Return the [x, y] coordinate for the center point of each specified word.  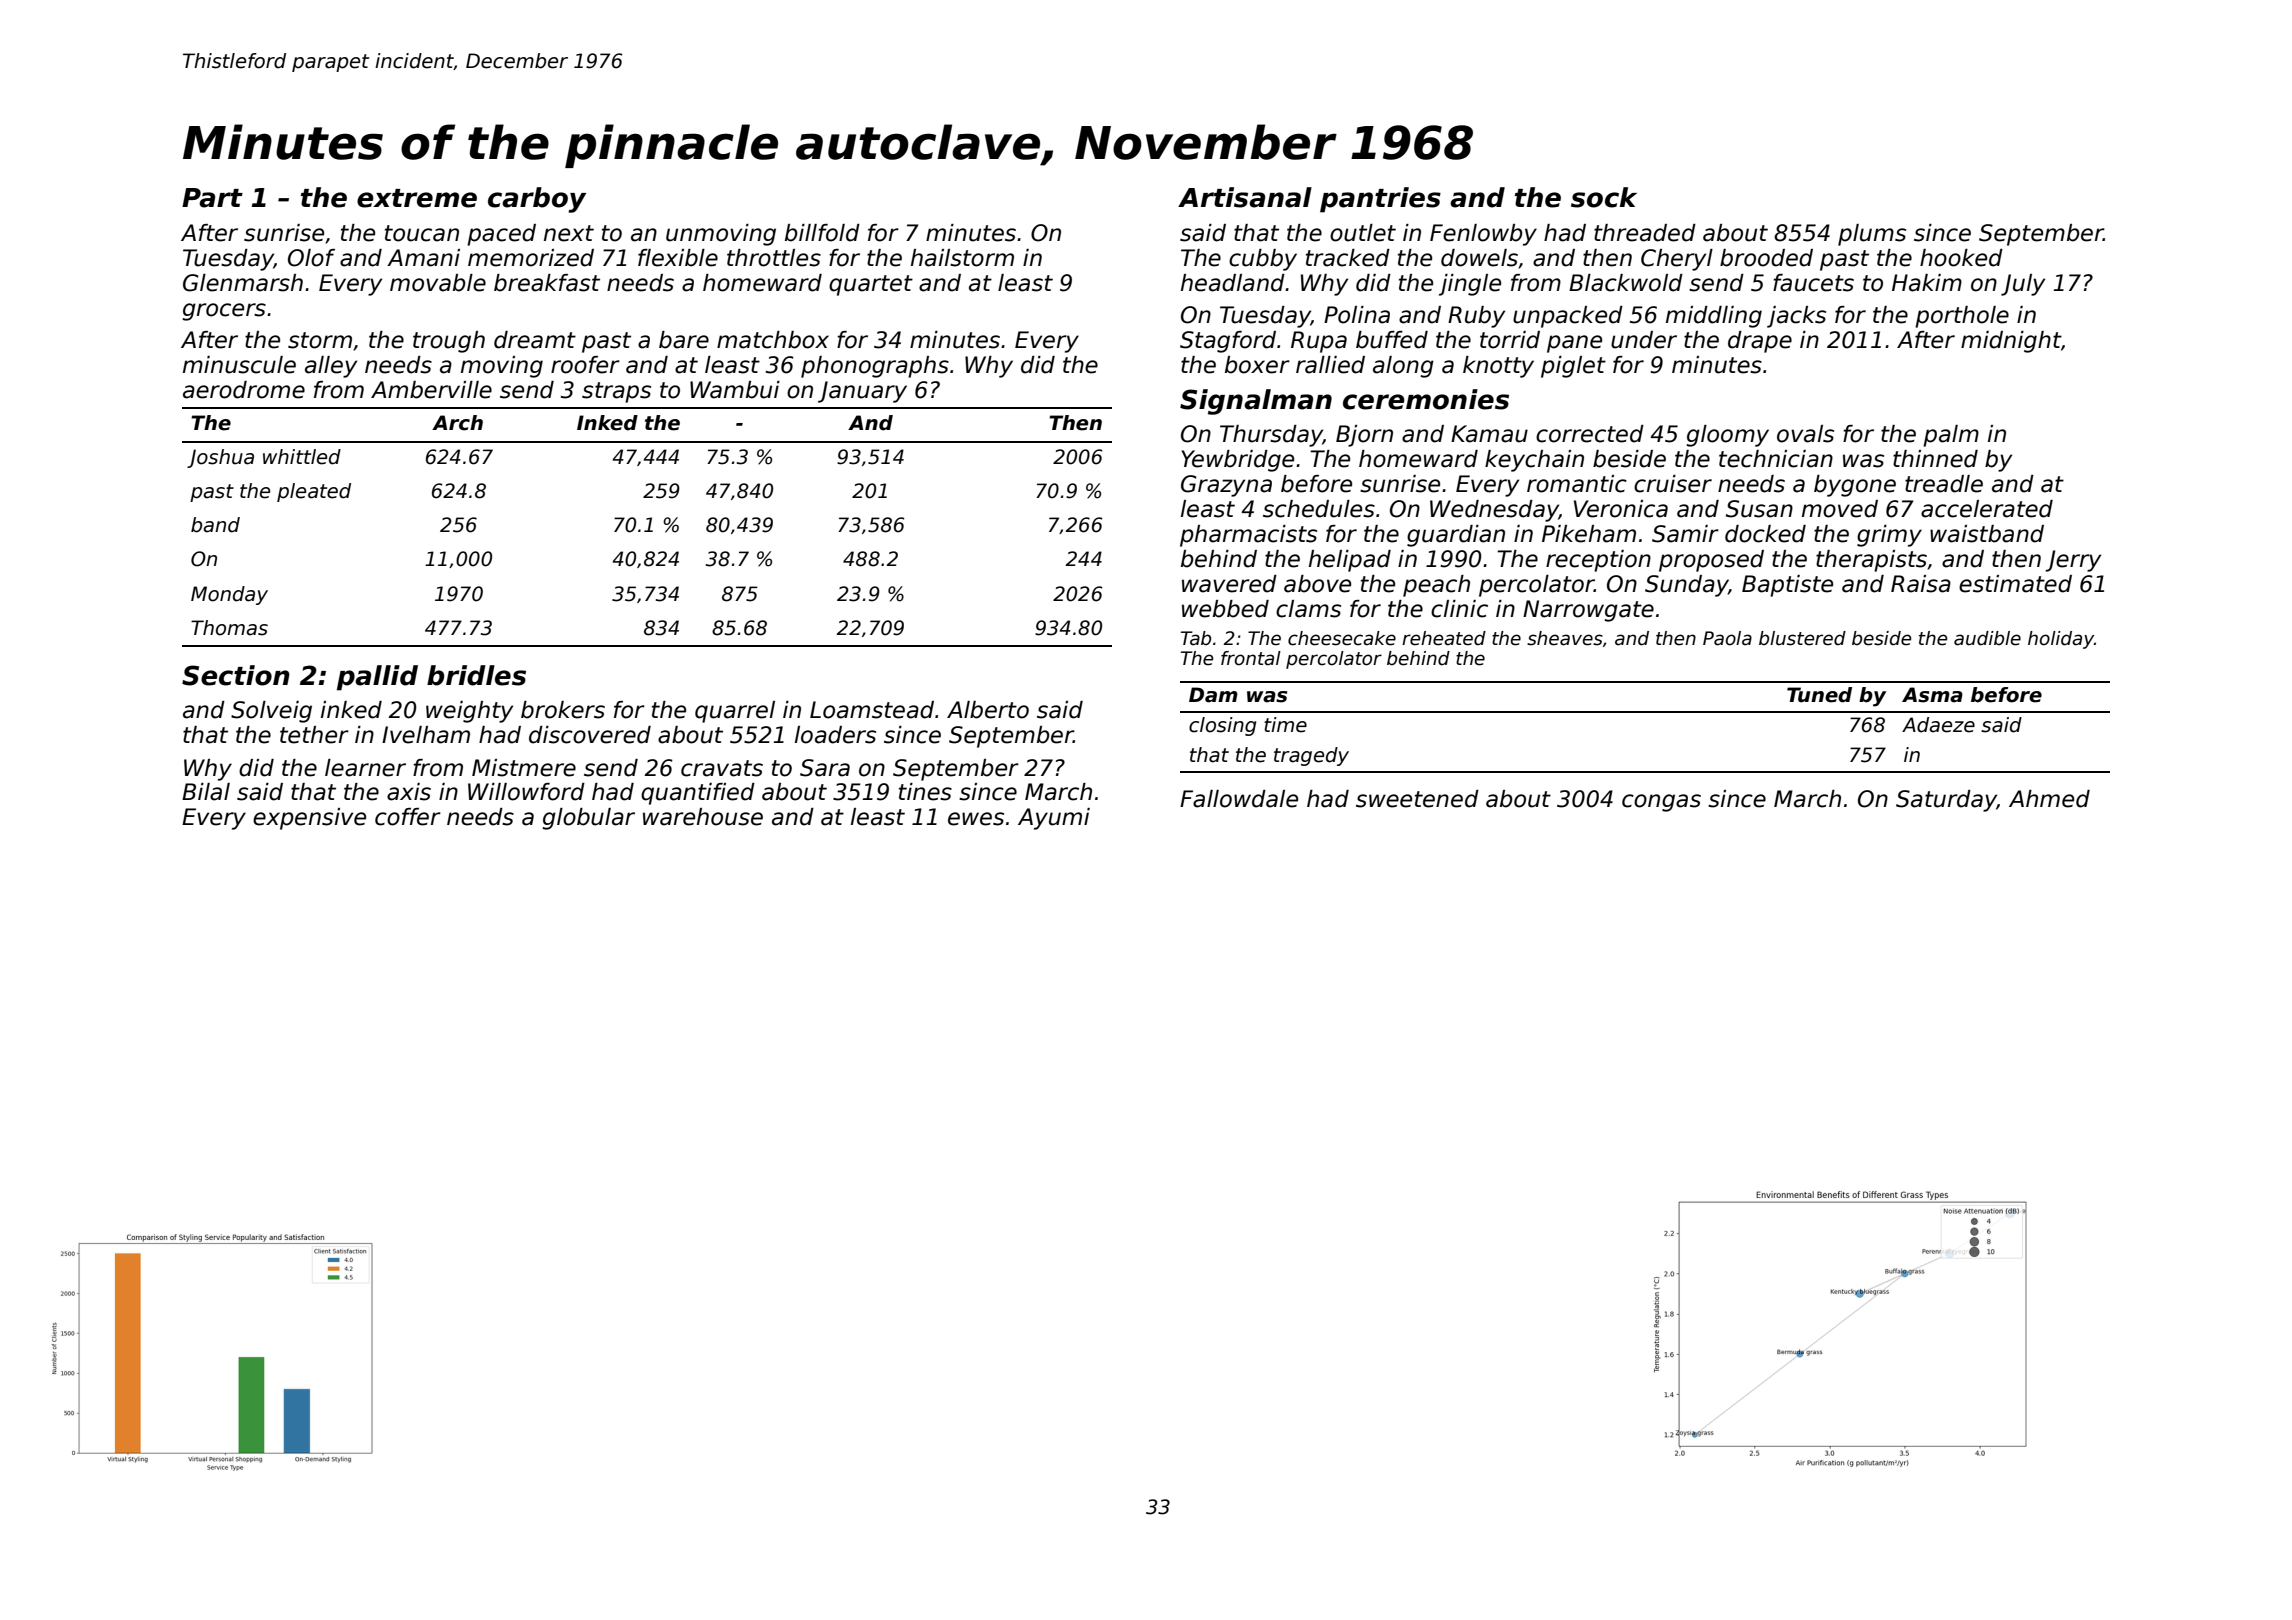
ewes [976, 819]
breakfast [547, 283]
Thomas [229, 628]
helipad [1350, 561]
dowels [1479, 258]
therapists [1871, 561]
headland [1233, 283]
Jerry [2073, 561]
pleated [314, 492]
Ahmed [2049, 799]
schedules [1319, 509]
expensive [309, 819]
